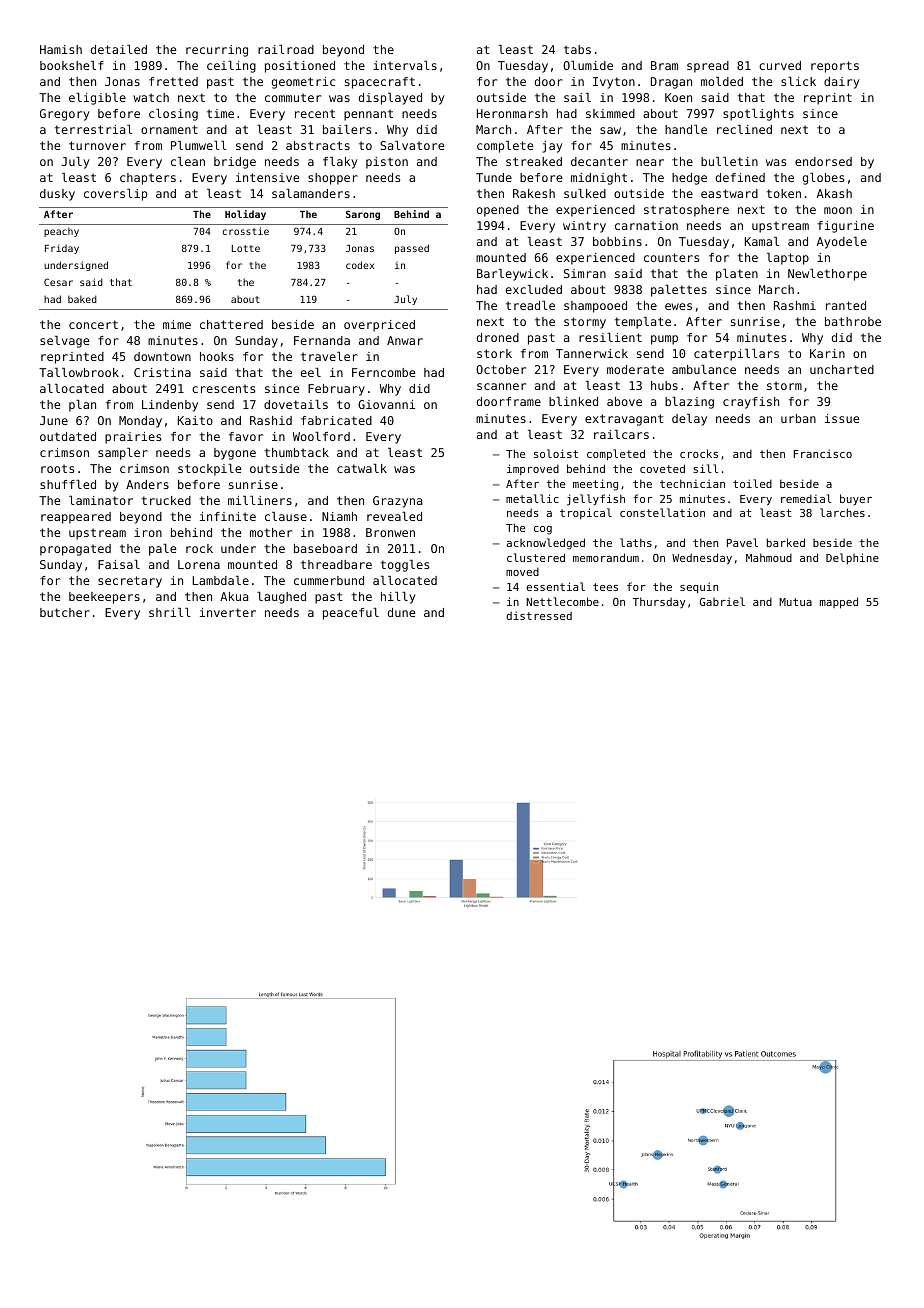 The width and height of the screenshot is (924, 1308). What do you see at coordinates (839, 603) in the screenshot?
I see `mapped` at bounding box center [839, 603].
